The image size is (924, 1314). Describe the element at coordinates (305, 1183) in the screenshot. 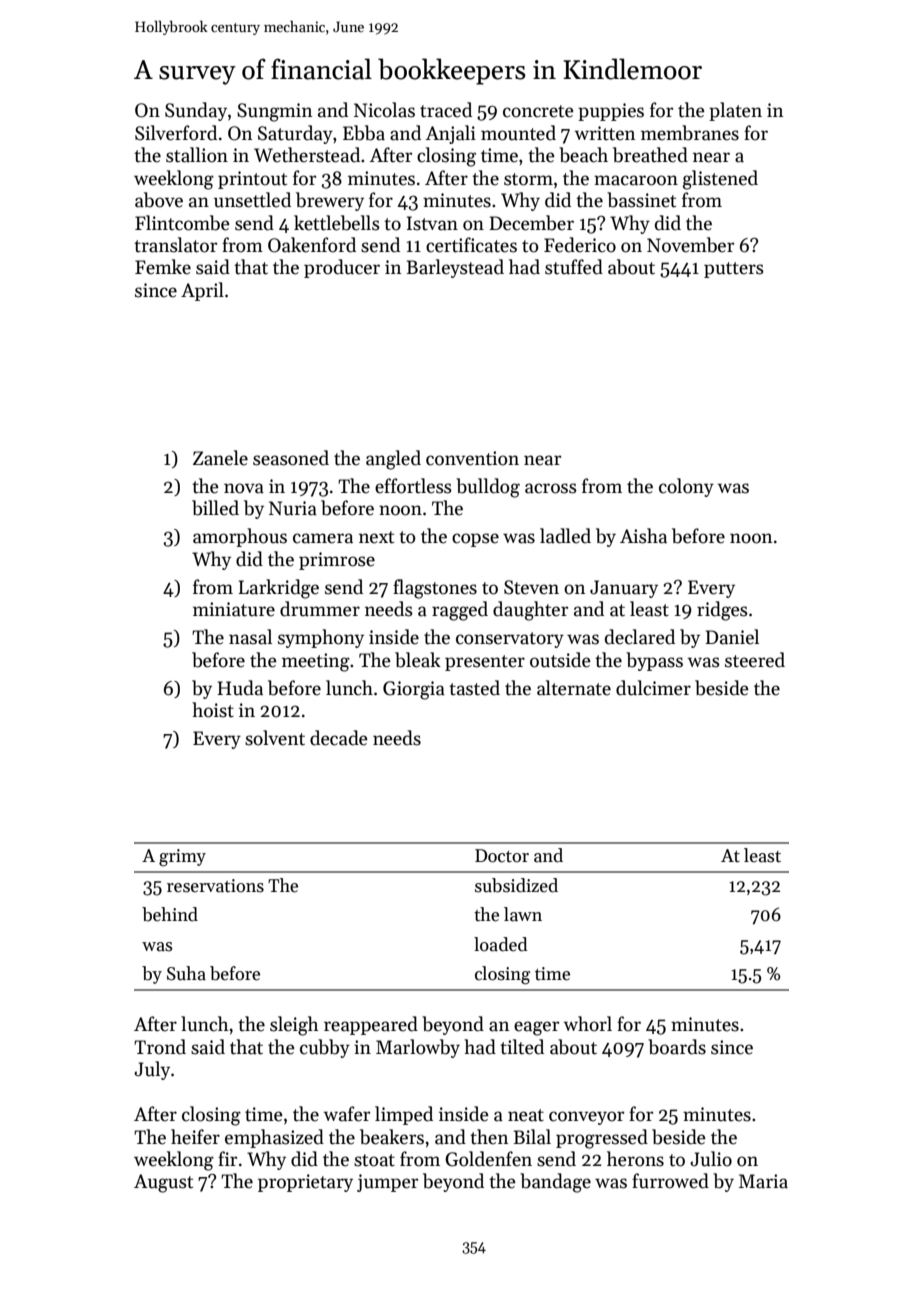

I see `proprietary` at that location.
